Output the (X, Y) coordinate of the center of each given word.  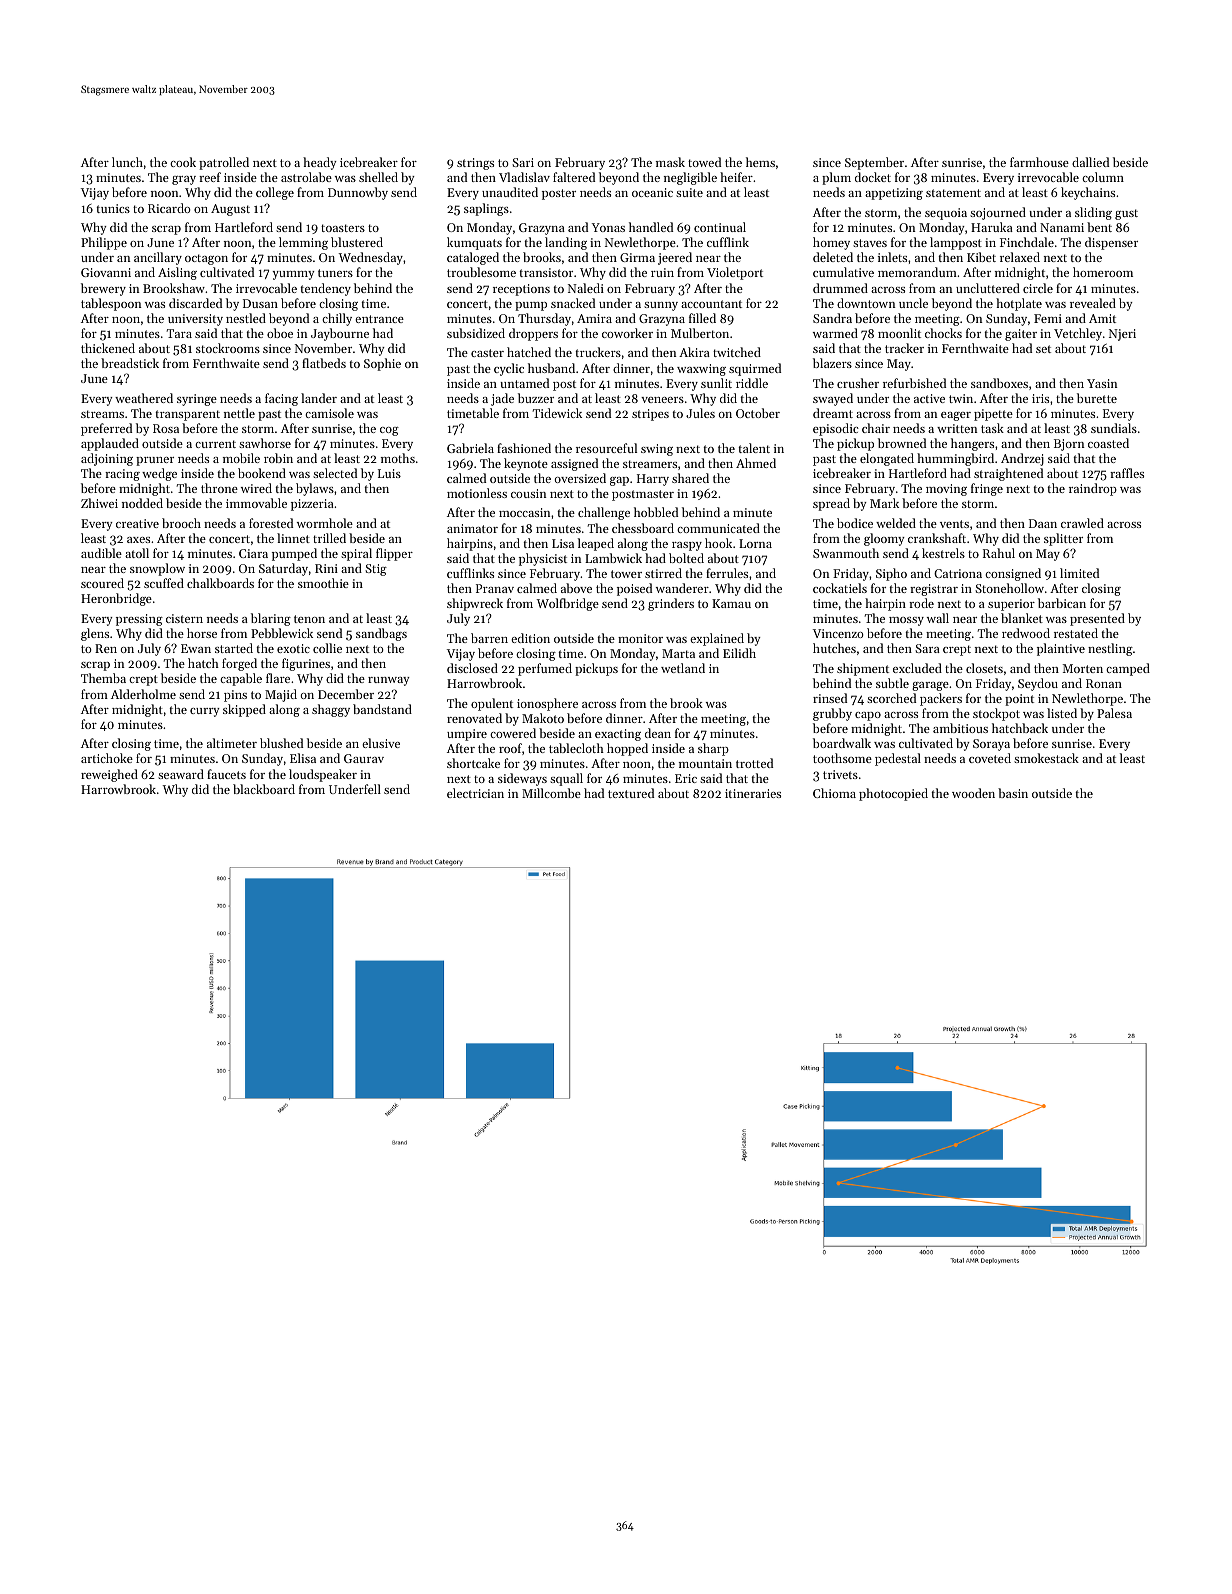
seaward (181, 774)
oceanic (652, 192)
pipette (993, 415)
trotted (754, 763)
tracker (904, 348)
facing (281, 399)
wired (256, 488)
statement (953, 193)
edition (530, 638)
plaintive (1061, 649)
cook (183, 162)
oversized (580, 478)
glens (95, 634)
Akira (694, 352)
